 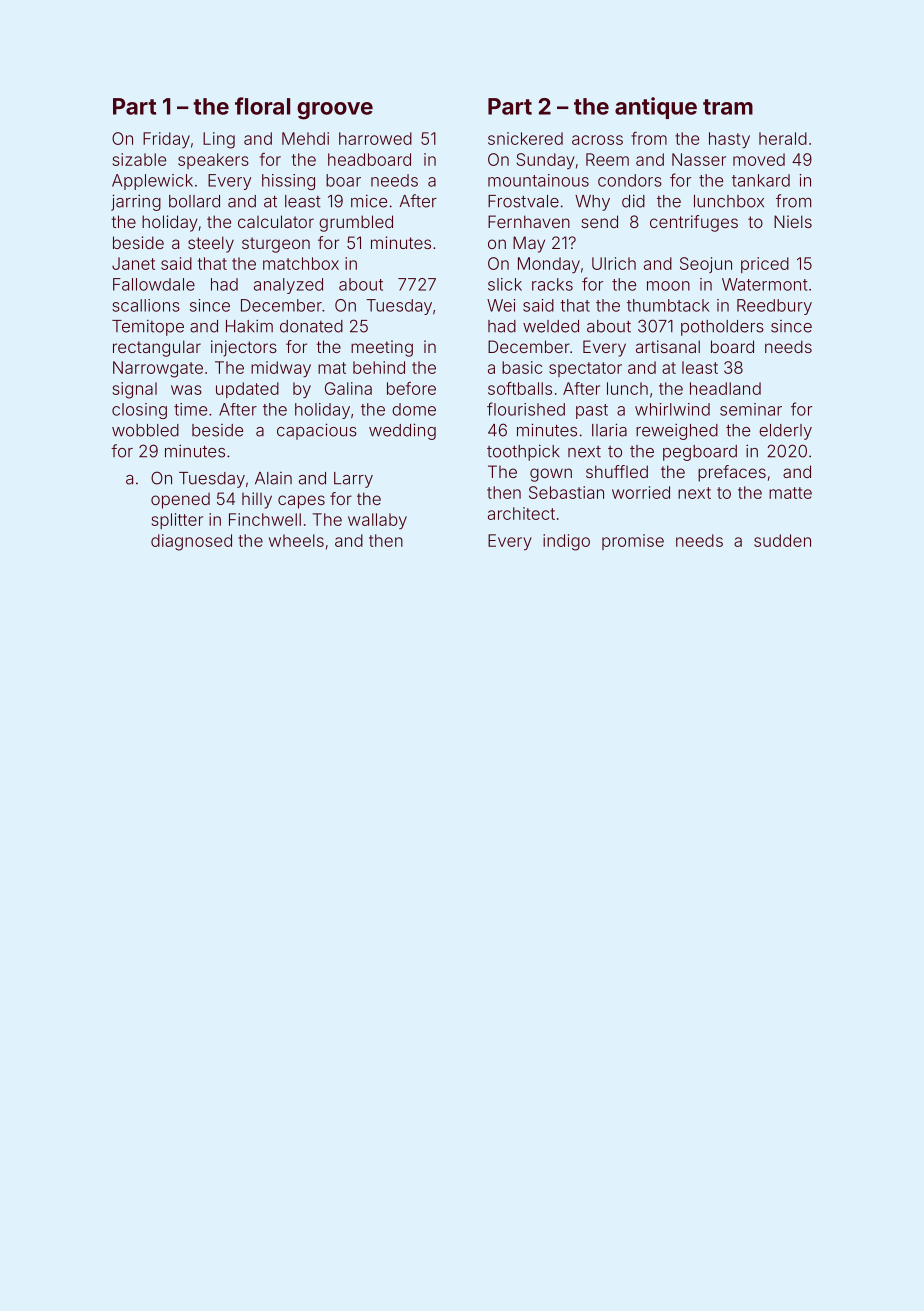 What do you see at coordinates (211, 244) in the image?
I see `steely` at bounding box center [211, 244].
